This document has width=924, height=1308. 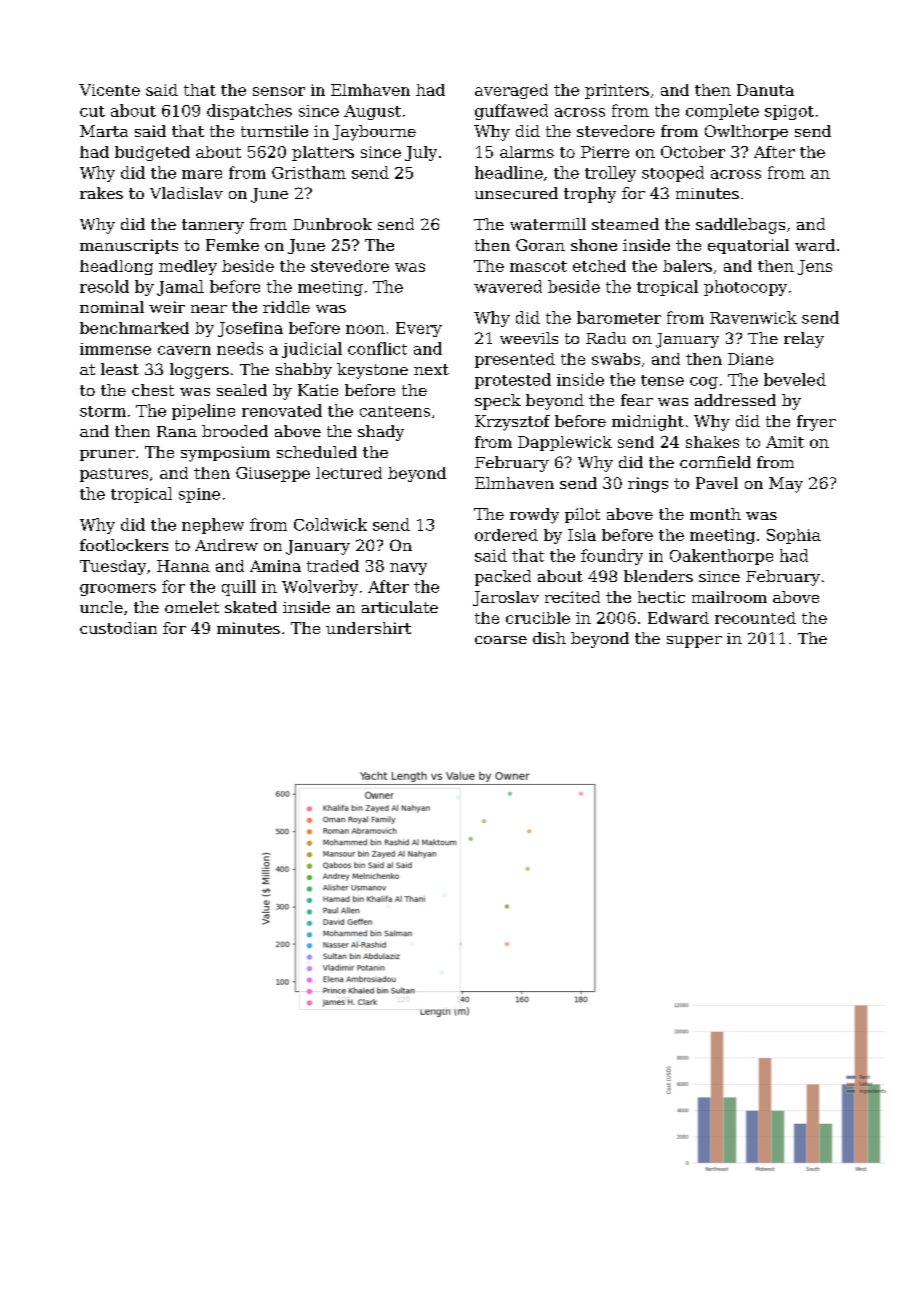 I want to click on printers, so click(x=617, y=91).
